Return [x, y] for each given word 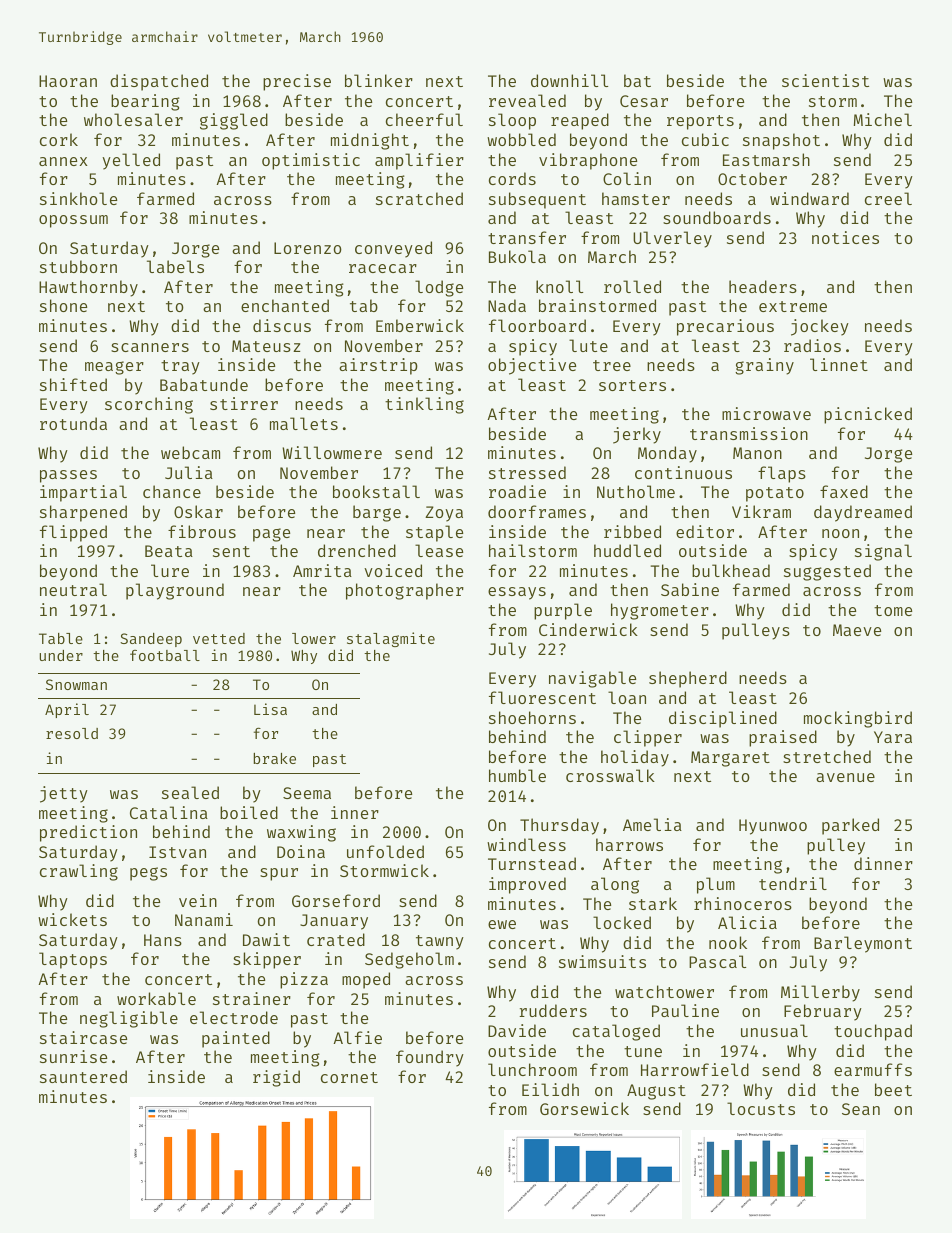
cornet [349, 1077]
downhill [569, 80]
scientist [825, 80]
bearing [145, 102]
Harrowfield [695, 1069]
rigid [276, 1078]
